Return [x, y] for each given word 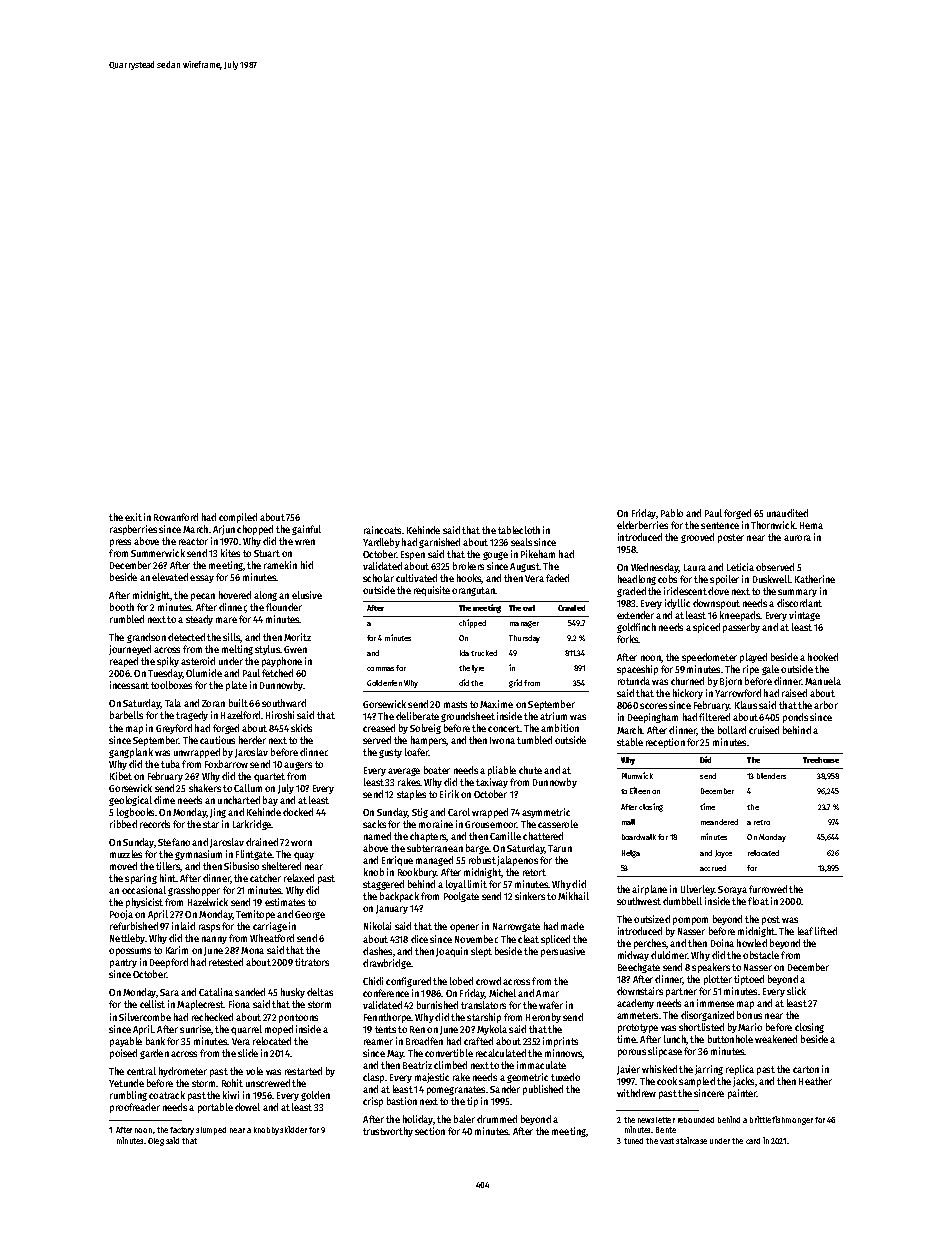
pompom [690, 921]
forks [627, 639]
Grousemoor [491, 824]
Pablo [672, 513]
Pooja [121, 915]
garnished [439, 543]
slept [481, 952]
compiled [238, 518]
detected [186, 637]
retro [762, 822]
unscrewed [268, 1083]
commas [380, 669]
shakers [205, 788]
